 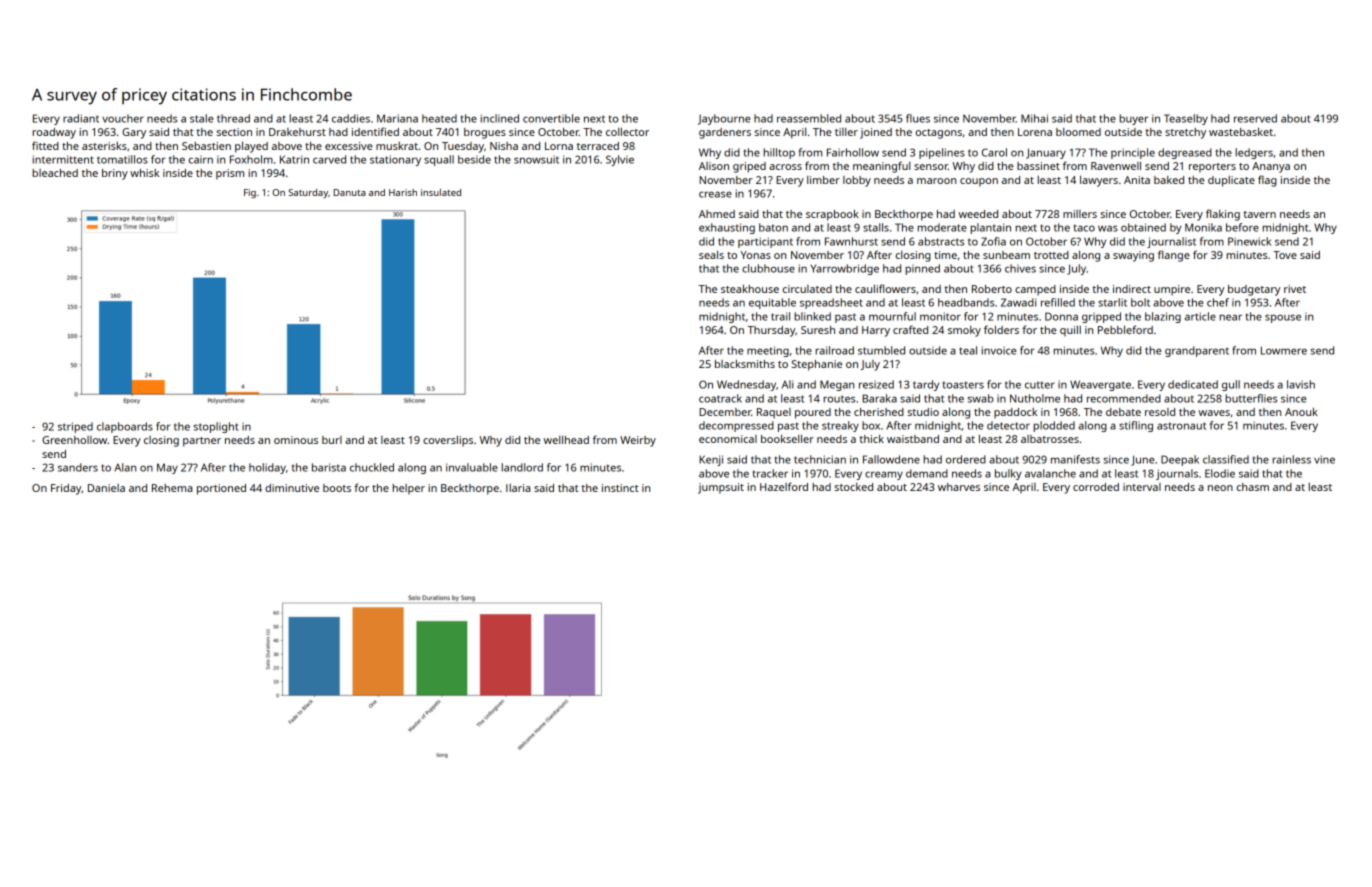 I want to click on Anouk, so click(x=1301, y=412).
